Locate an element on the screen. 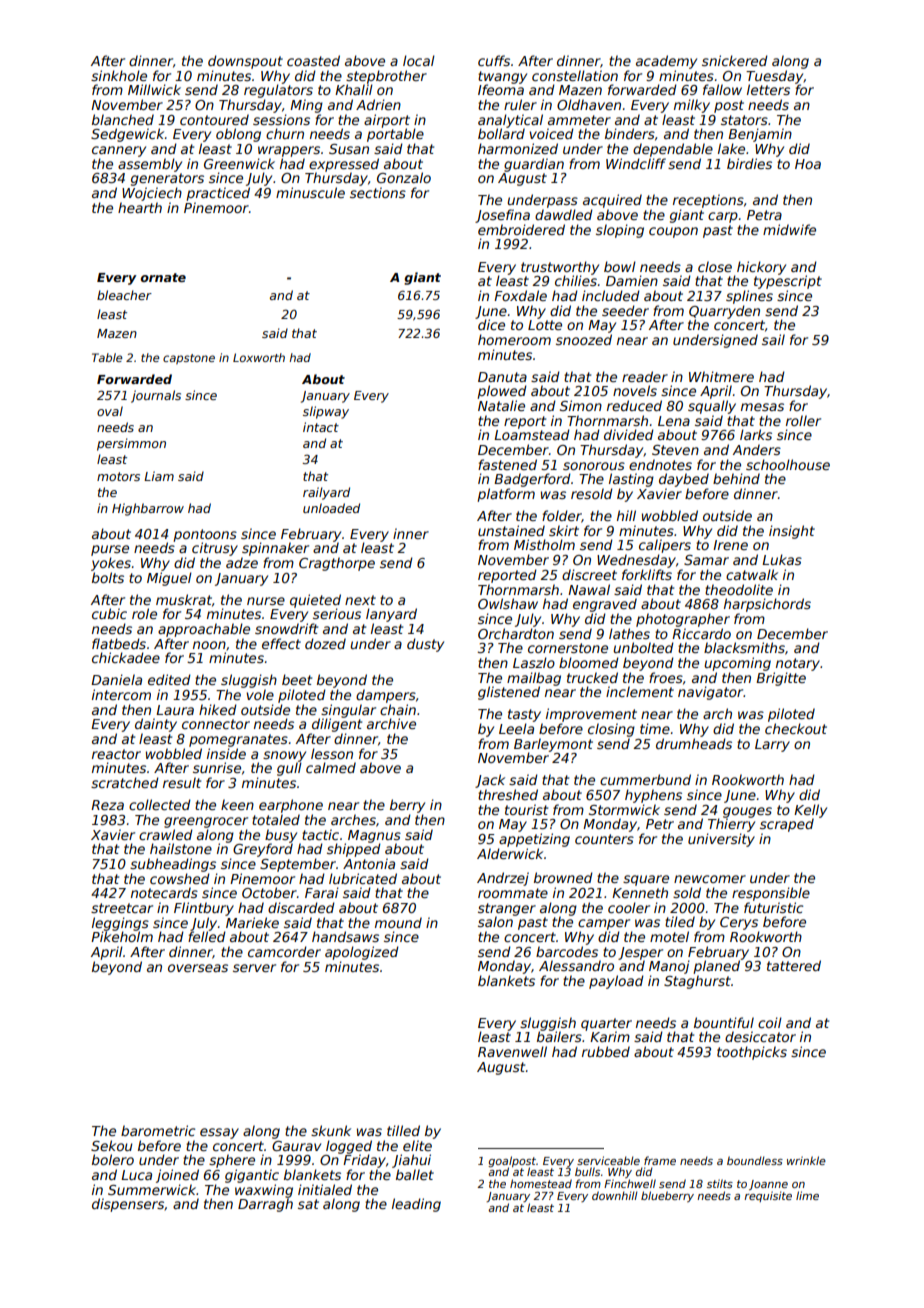  Darragh is located at coordinates (265, 1205).
